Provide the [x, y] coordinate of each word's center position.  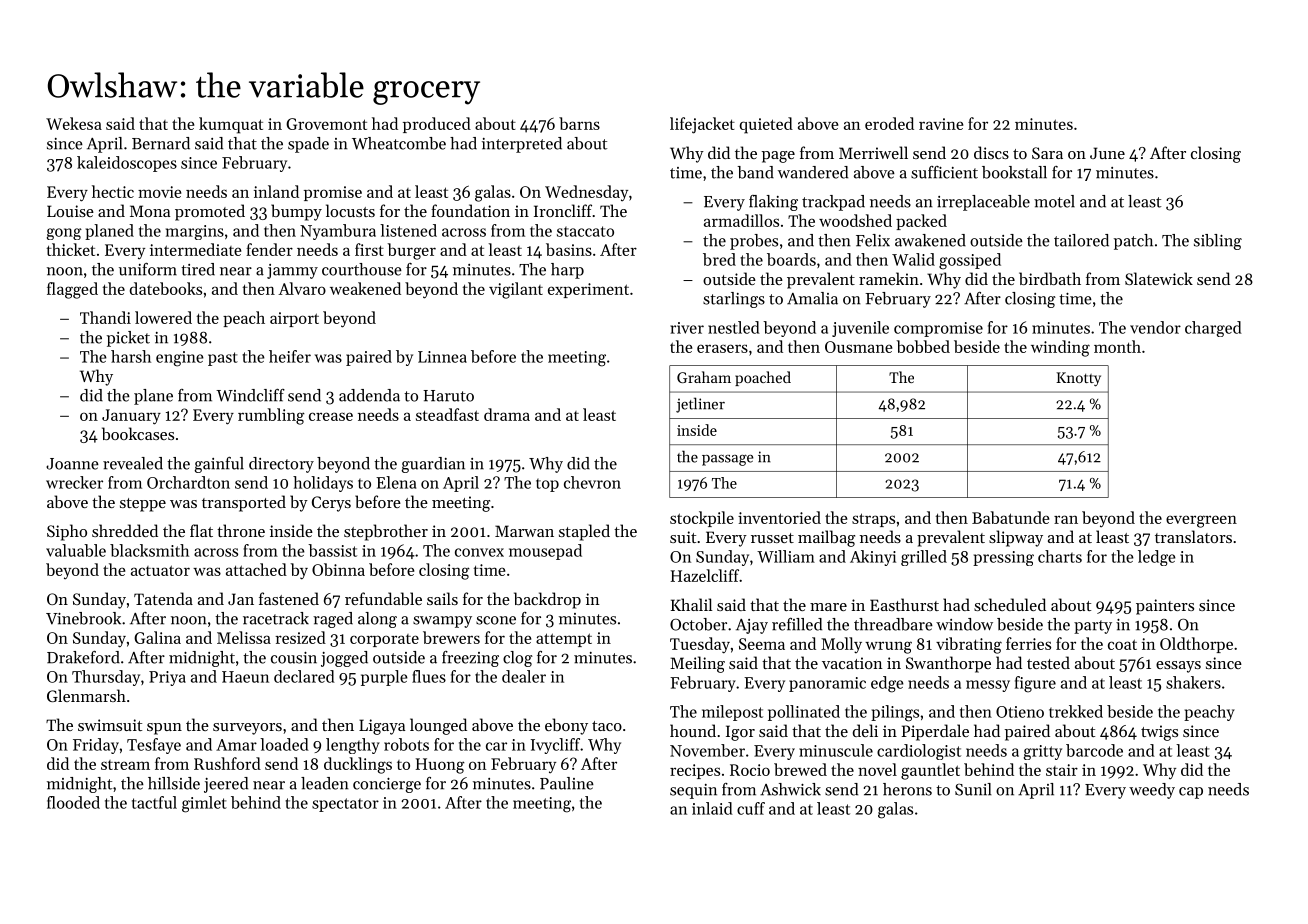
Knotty [1078, 379]
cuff [751, 808]
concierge [387, 785]
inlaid [712, 808]
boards [791, 259]
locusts [350, 210]
